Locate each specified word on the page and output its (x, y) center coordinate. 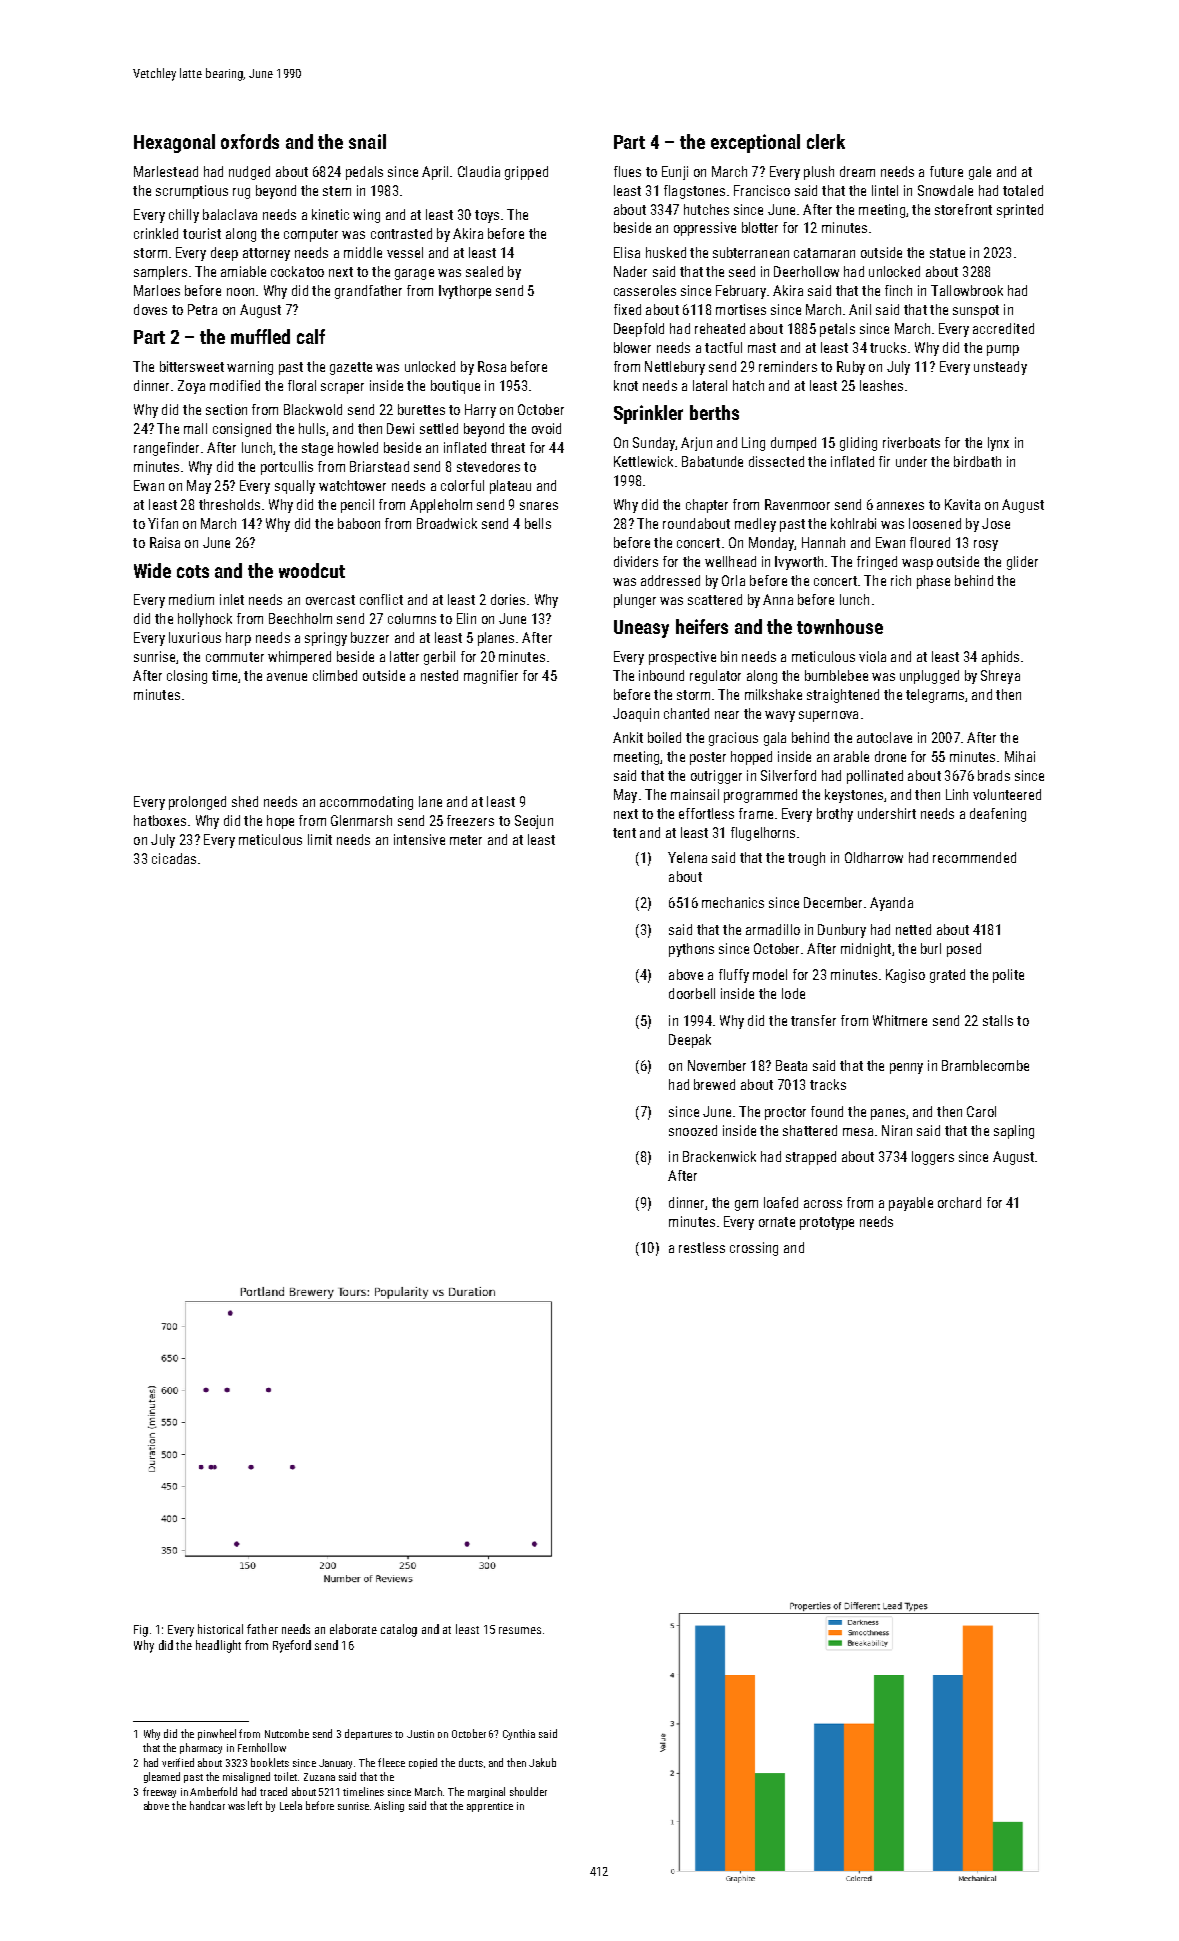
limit (320, 839)
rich (901, 580)
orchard (959, 1202)
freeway (159, 1792)
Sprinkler (648, 414)
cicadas (174, 858)
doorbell (692, 993)
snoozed (693, 1130)
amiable (243, 271)
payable (911, 1204)
